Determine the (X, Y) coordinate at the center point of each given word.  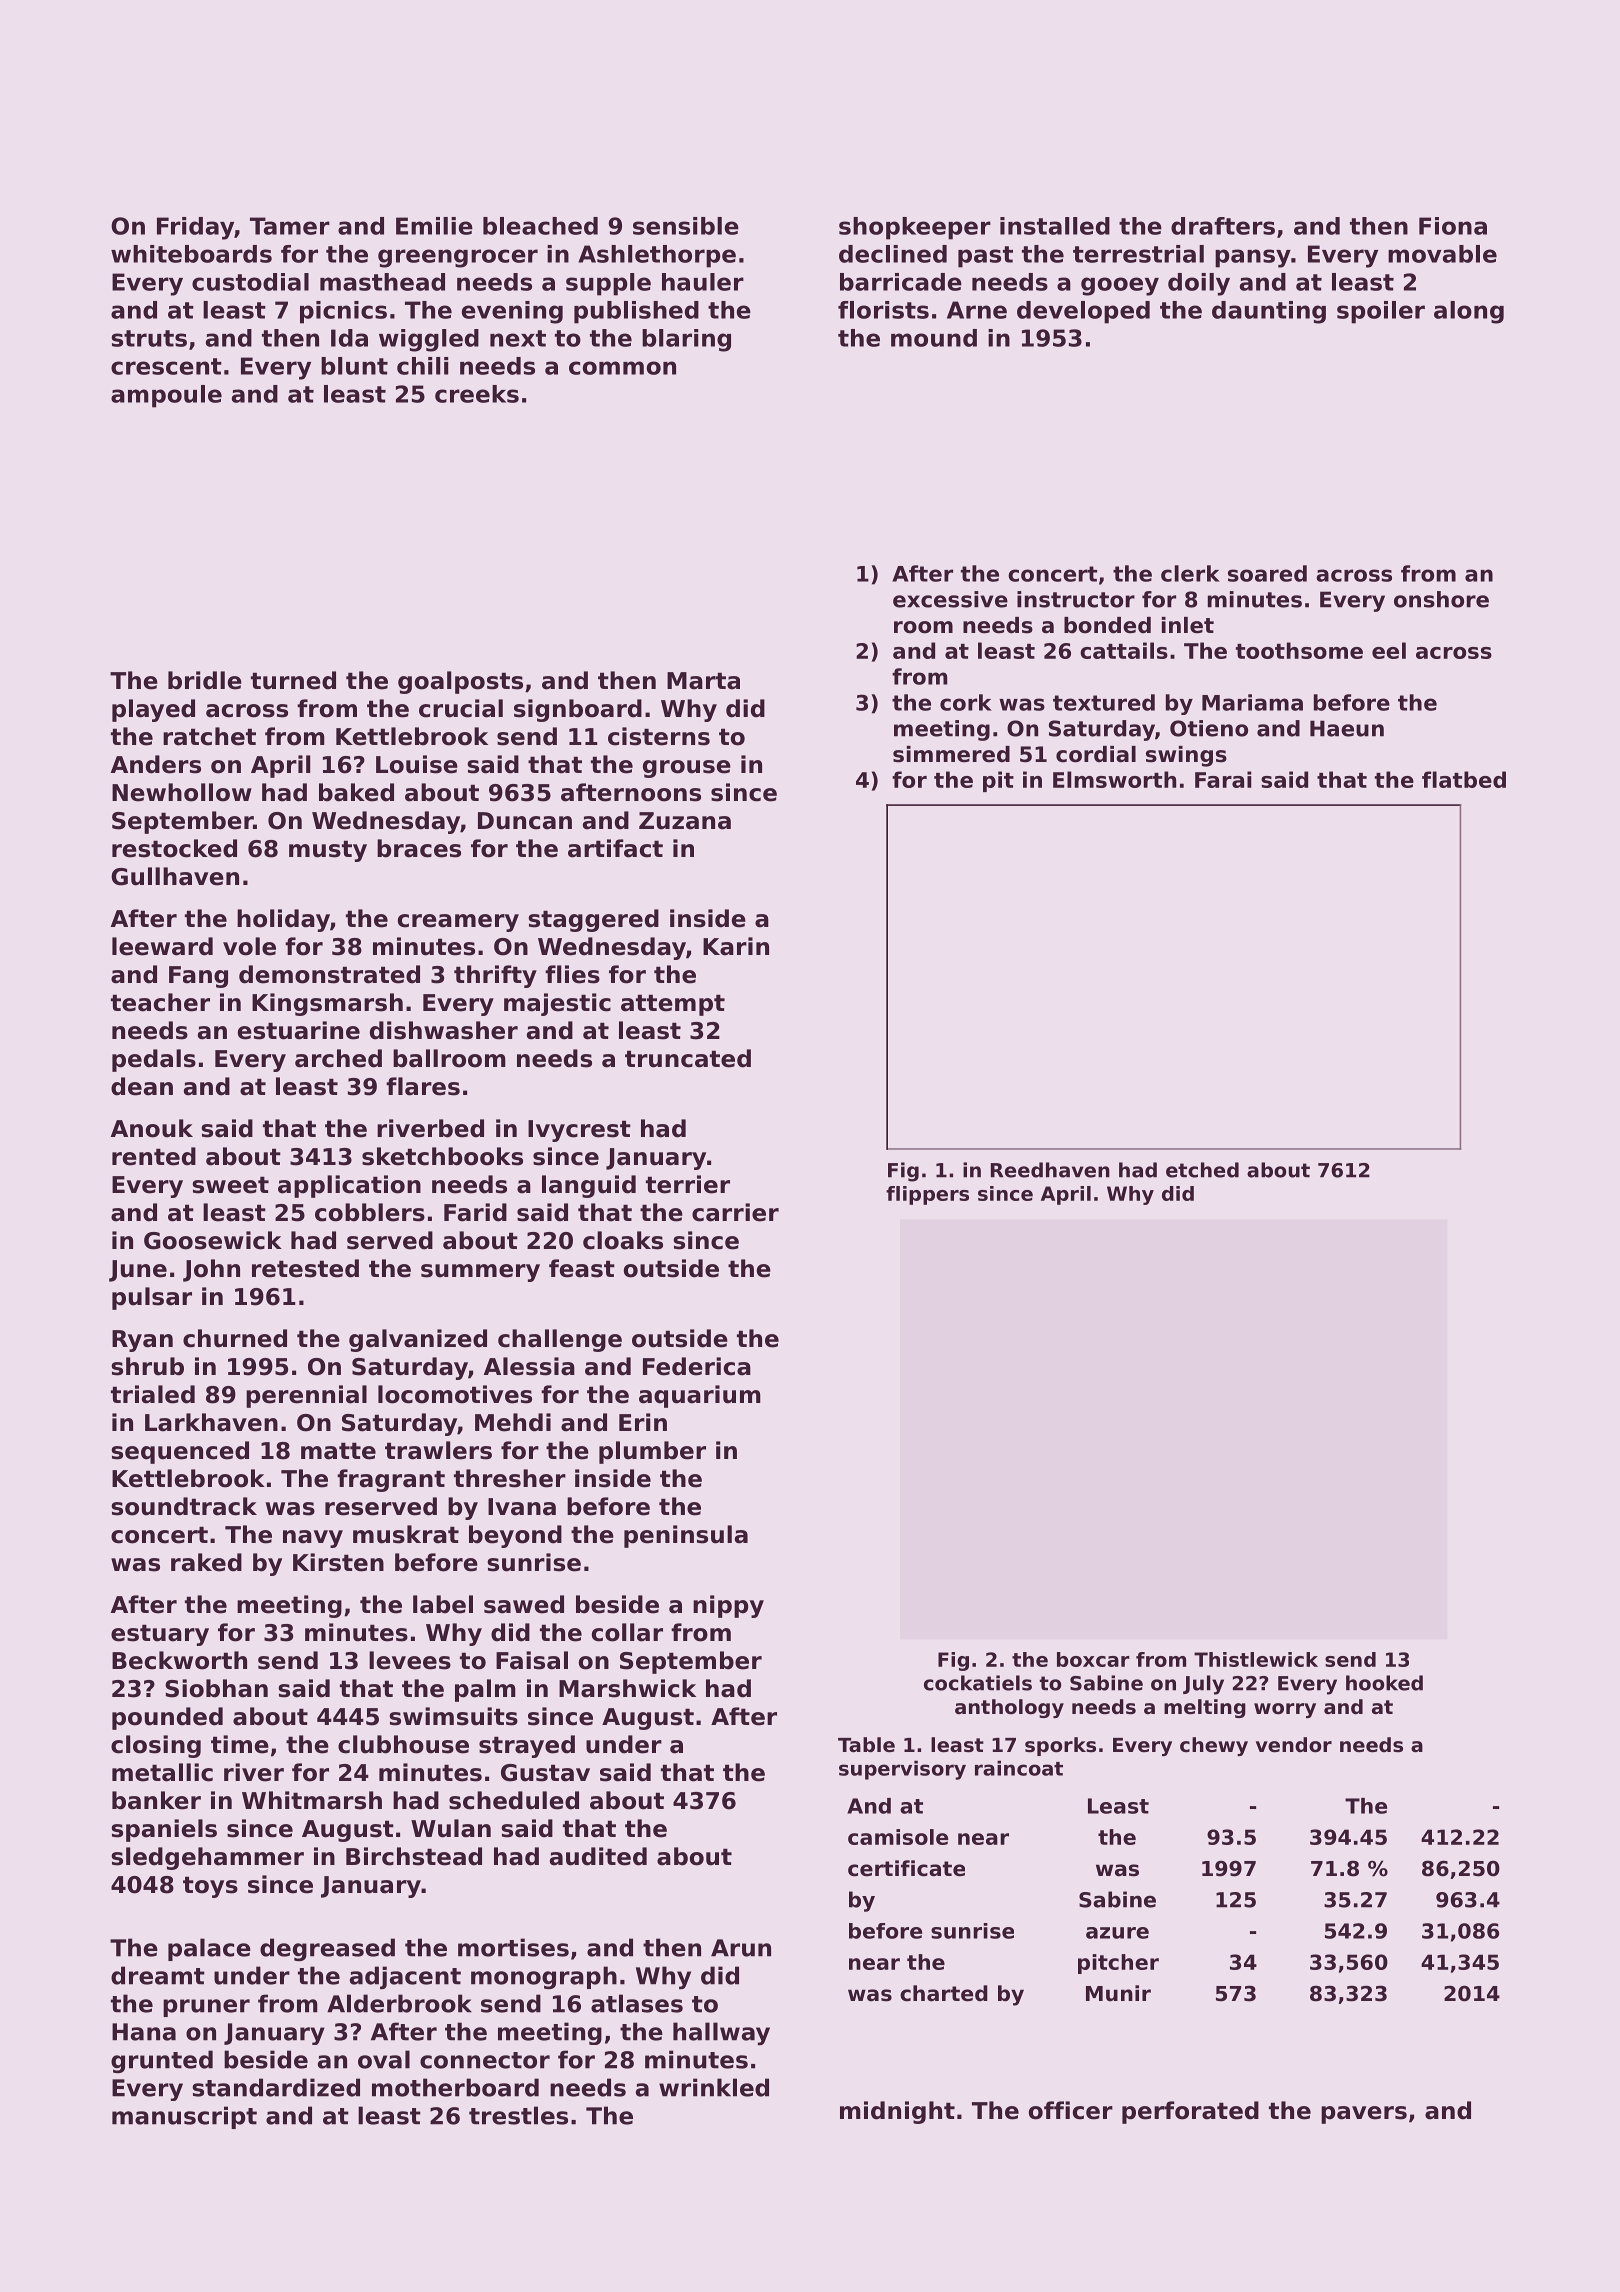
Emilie (434, 226)
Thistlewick (1256, 1659)
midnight (897, 2112)
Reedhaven (1050, 1170)
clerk (1190, 573)
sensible (686, 226)
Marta (703, 681)
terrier (688, 1184)
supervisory (902, 1770)
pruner (206, 2008)
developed (1083, 312)
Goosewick (213, 1240)
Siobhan (216, 1688)
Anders (156, 764)
